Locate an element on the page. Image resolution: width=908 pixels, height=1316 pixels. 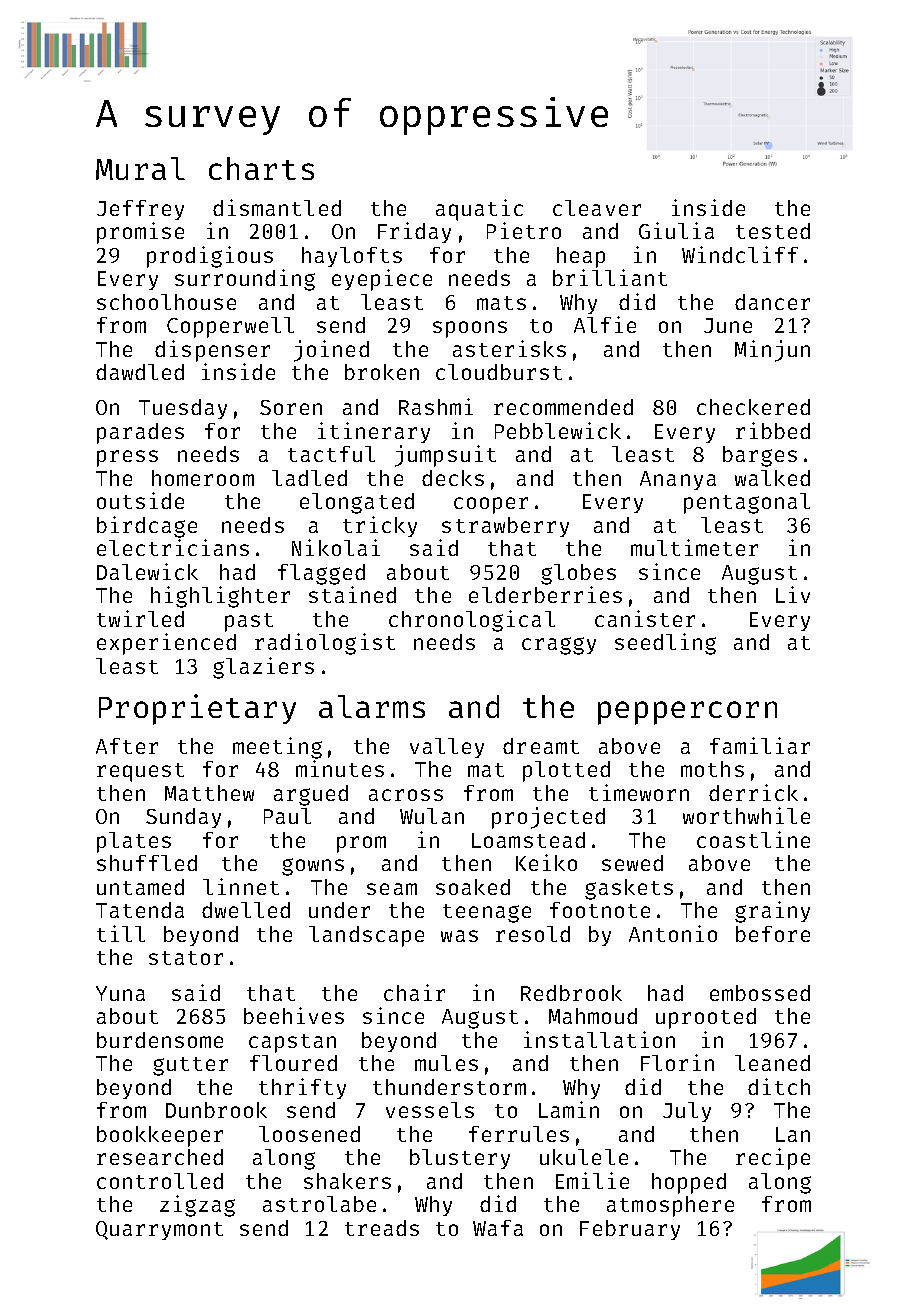
Soren is located at coordinates (291, 407).
